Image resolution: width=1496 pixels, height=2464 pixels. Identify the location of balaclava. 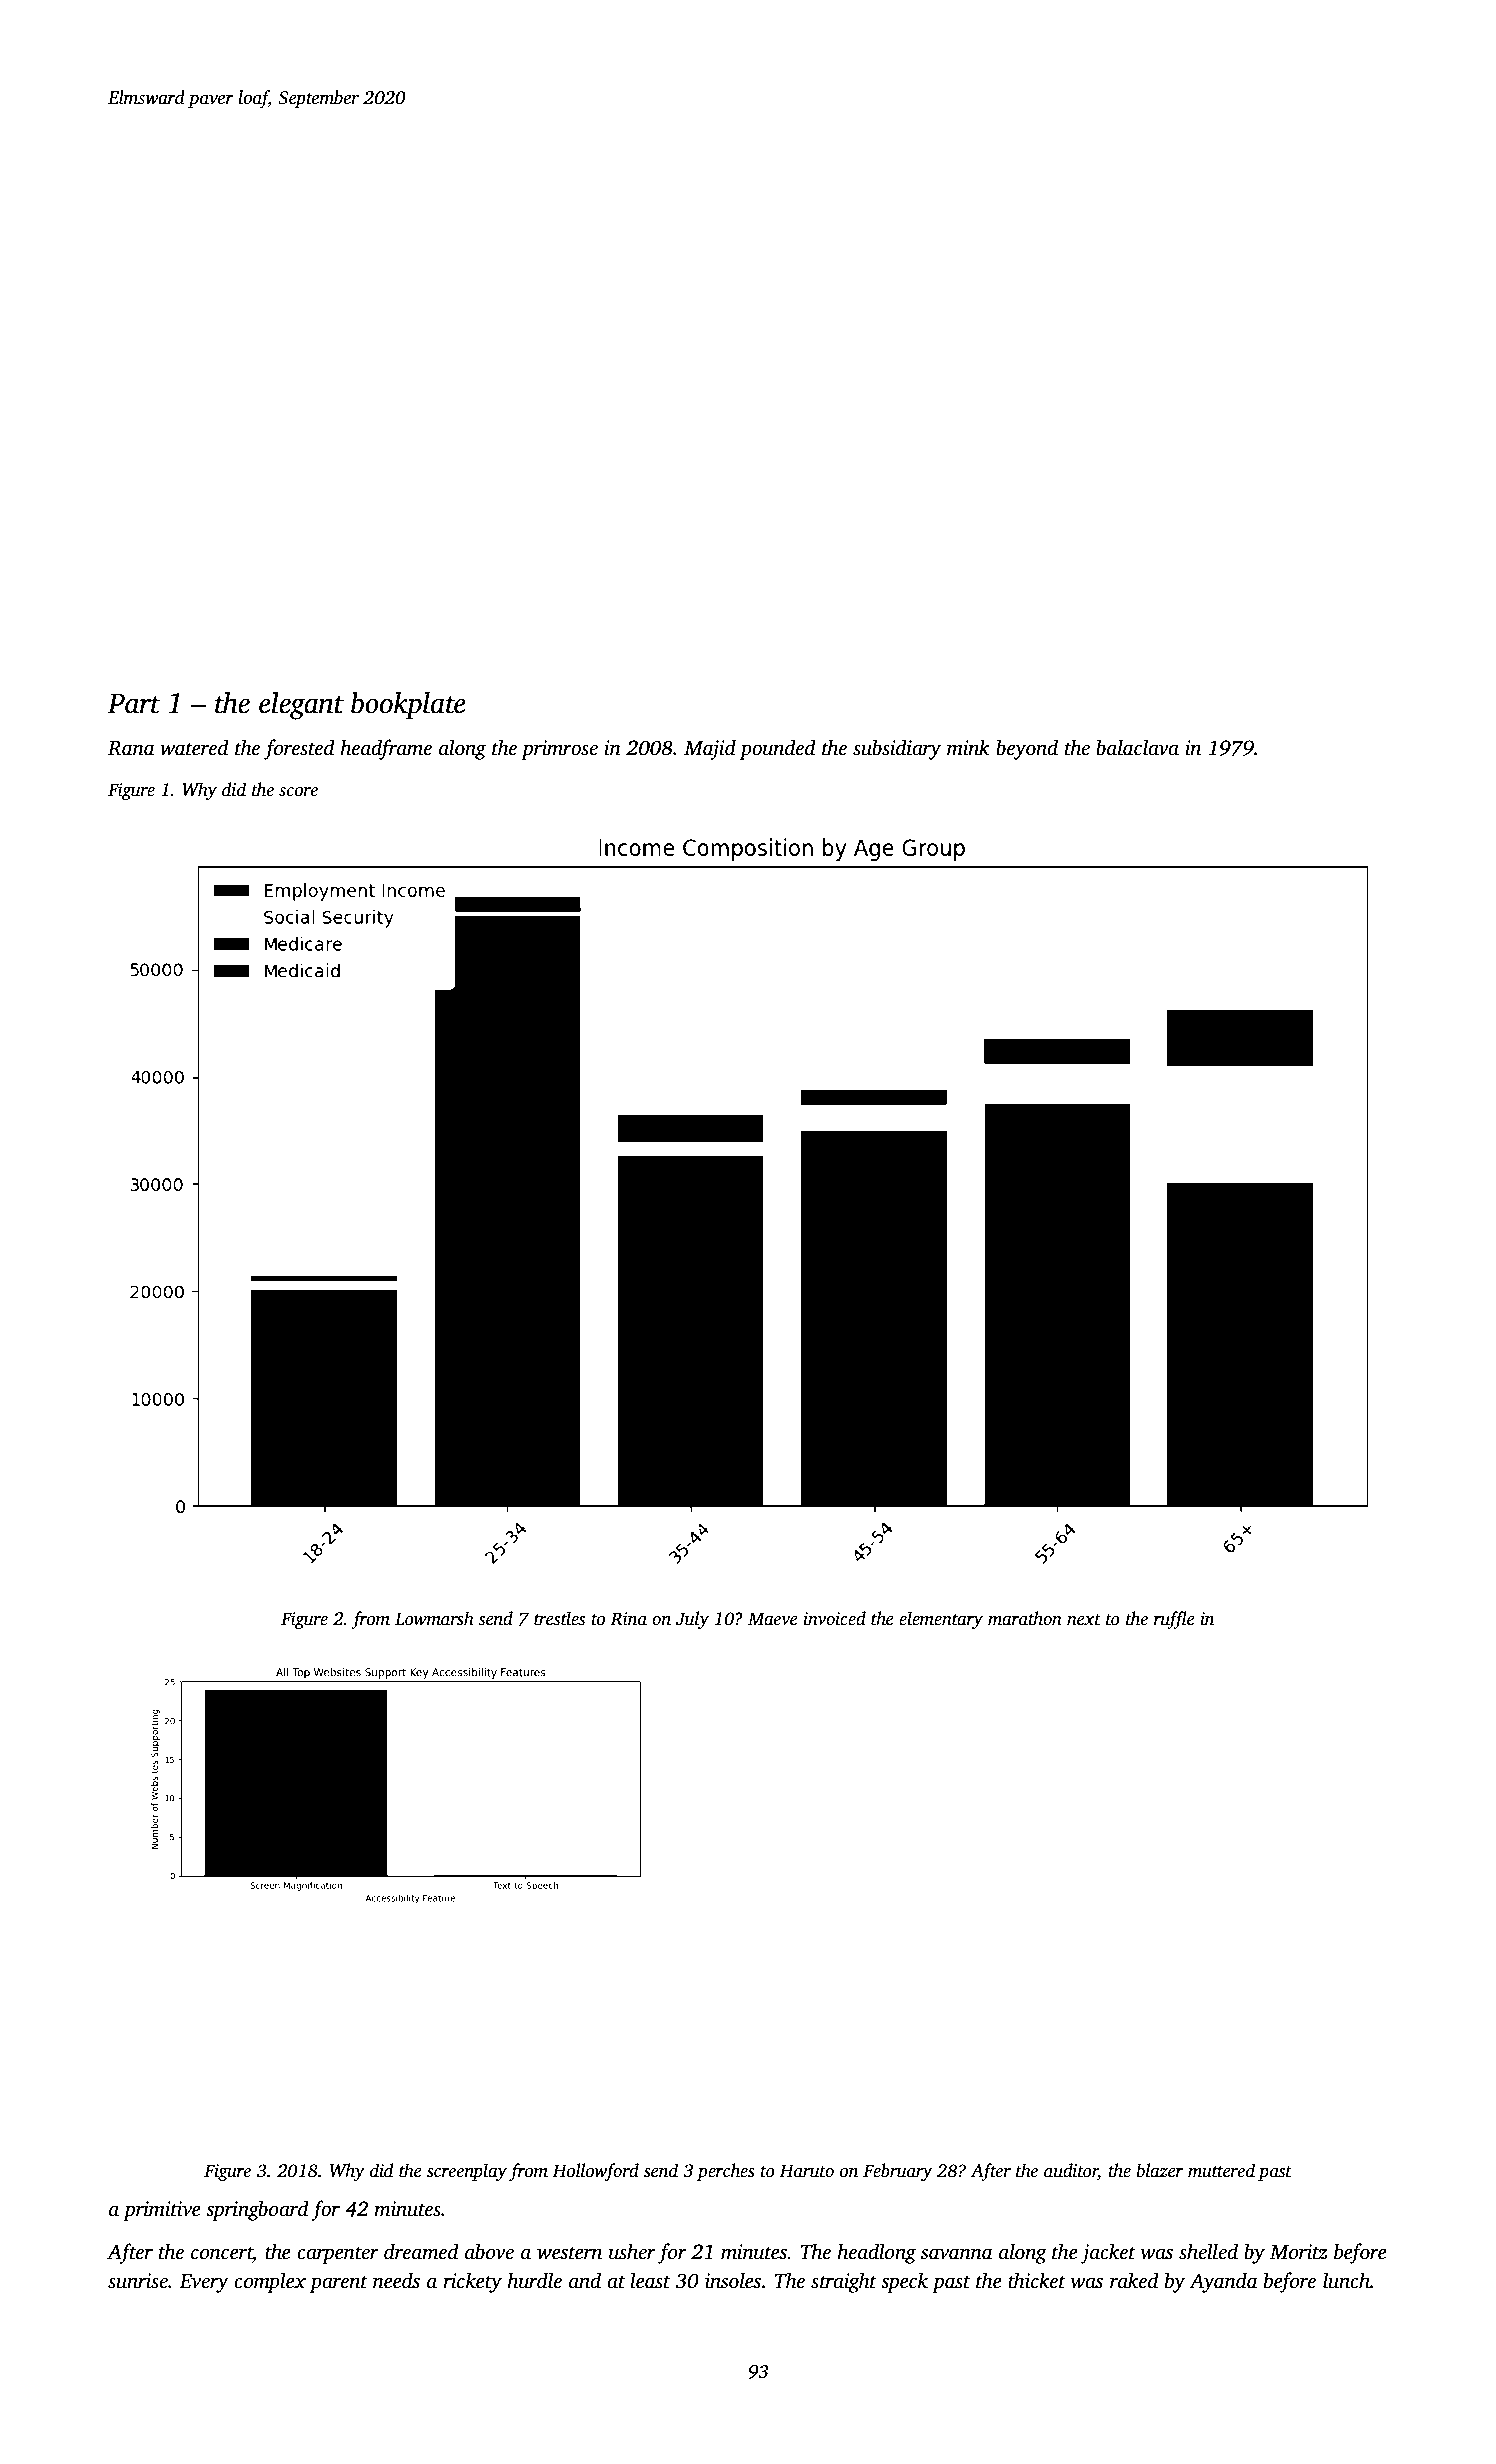
(1137, 747).
